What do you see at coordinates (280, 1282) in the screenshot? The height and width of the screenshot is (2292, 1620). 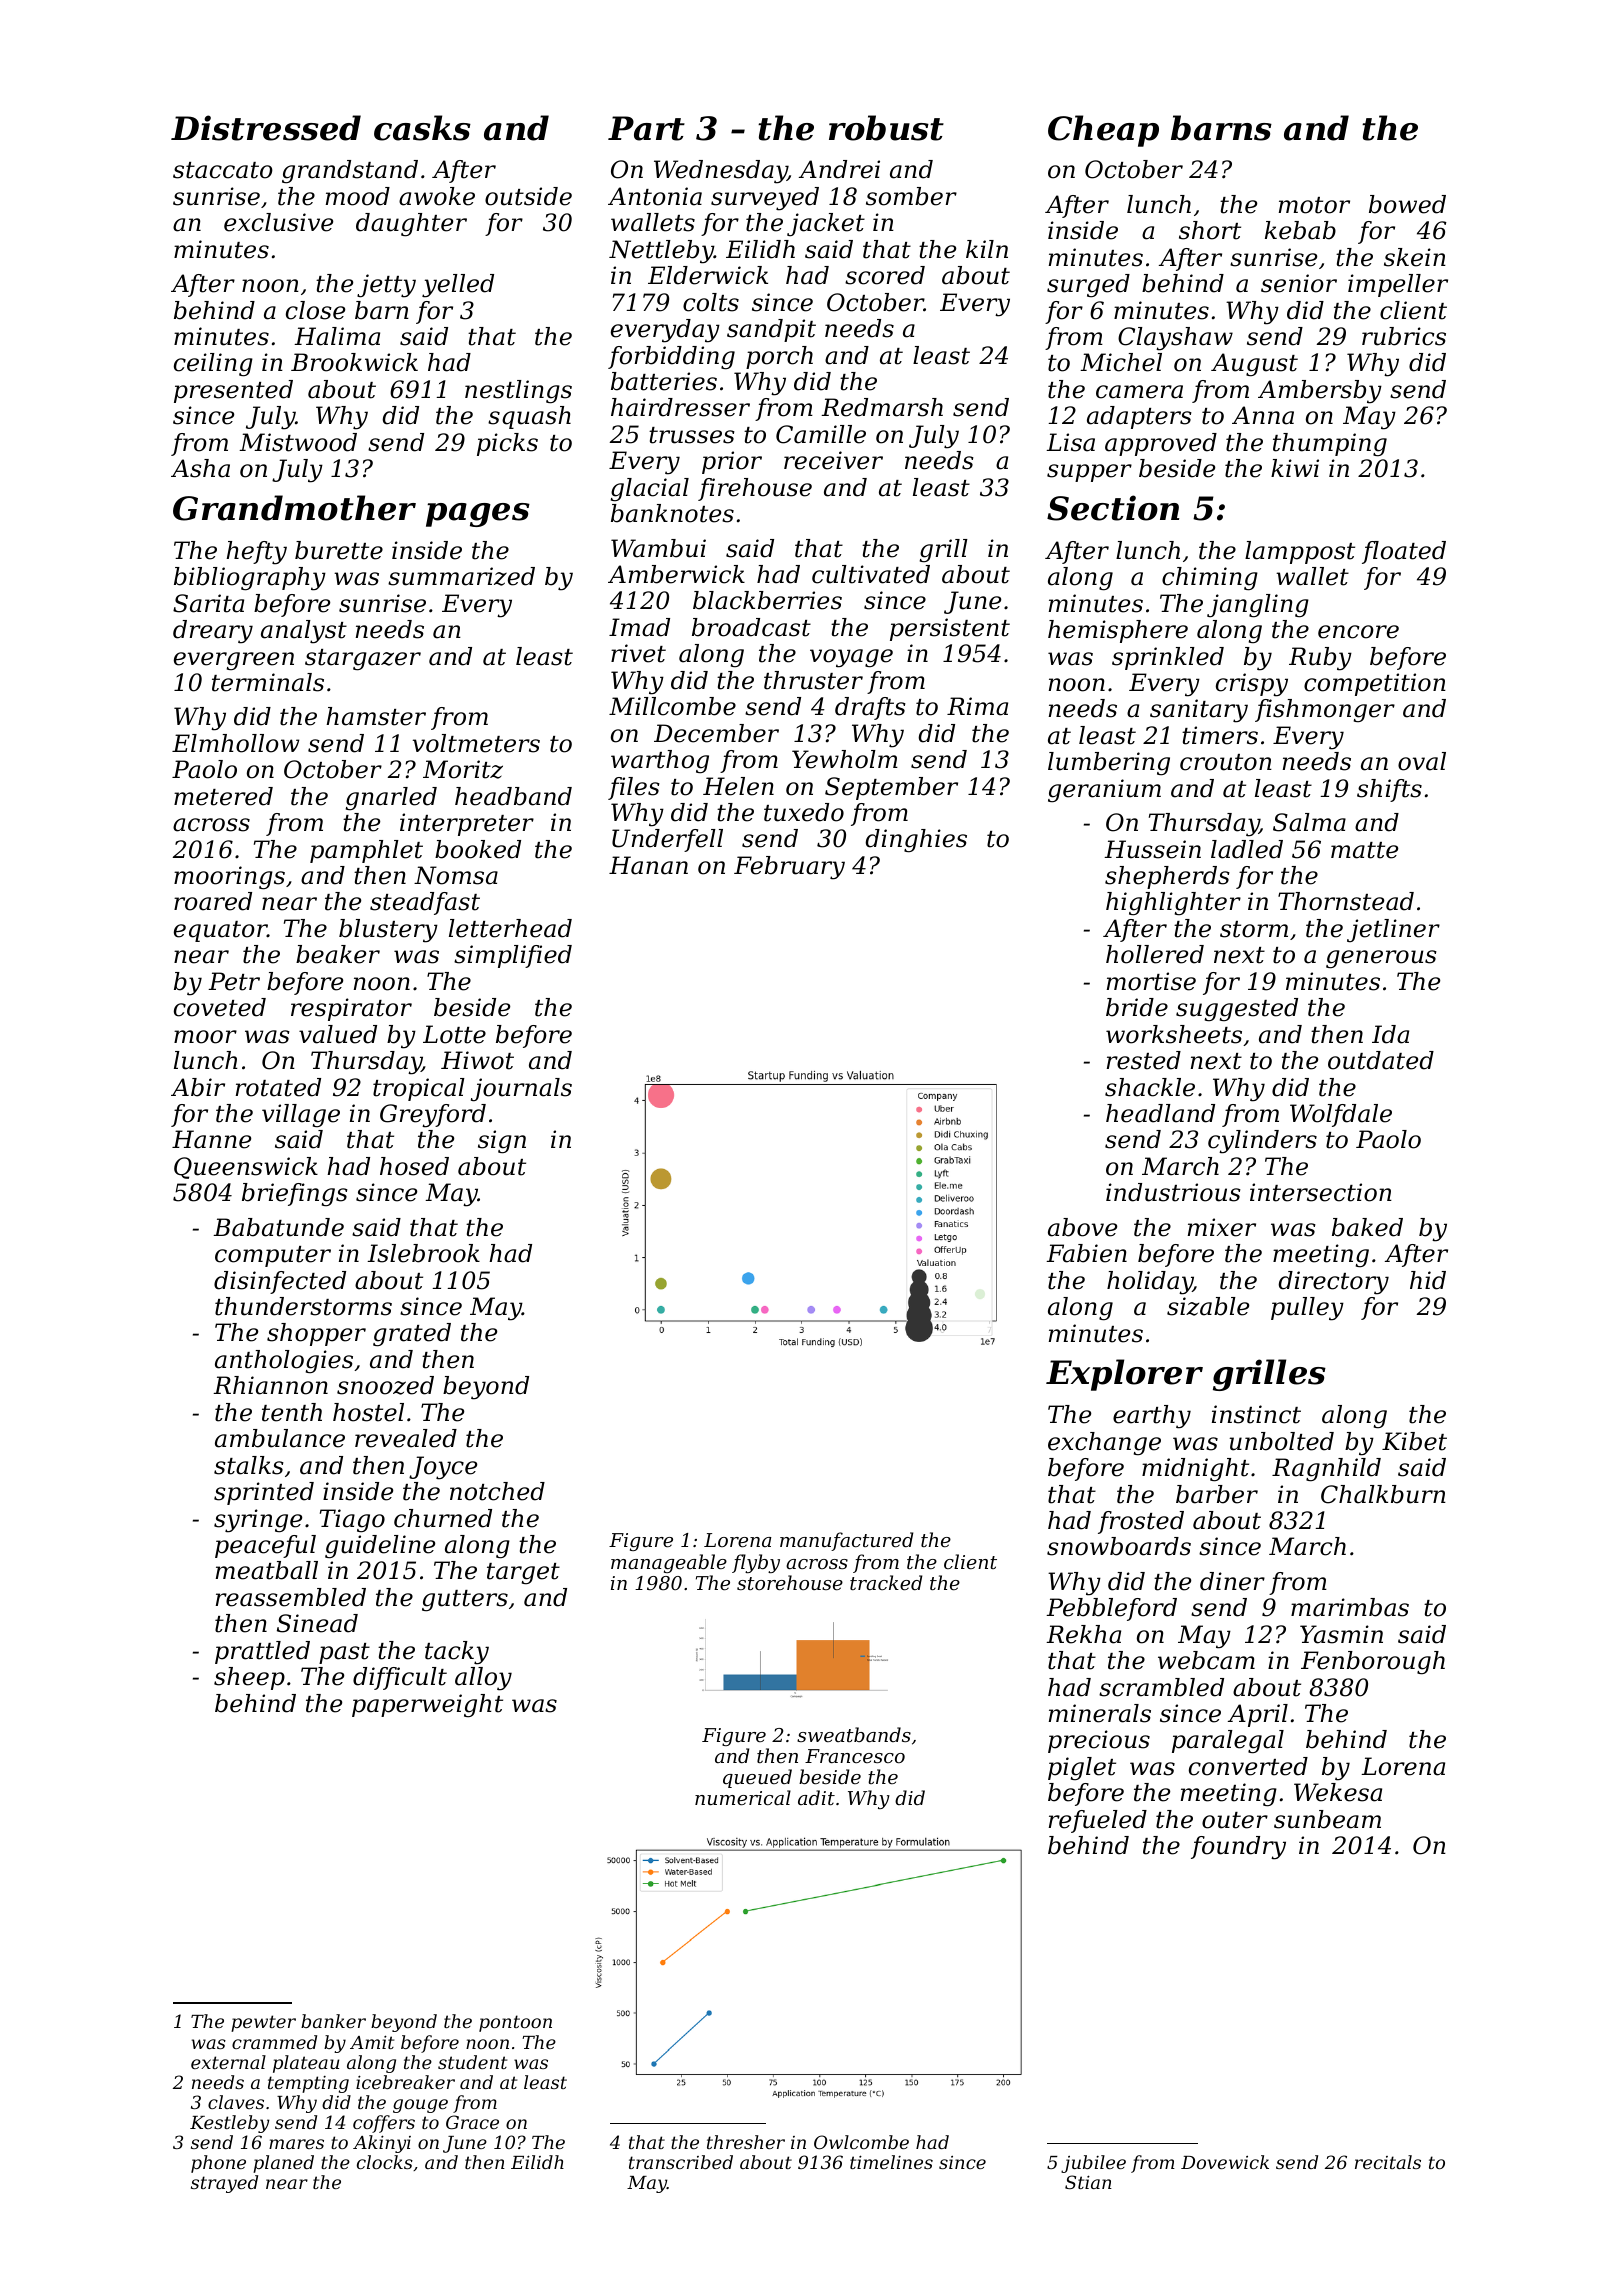 I see `disinfected` at bounding box center [280, 1282].
